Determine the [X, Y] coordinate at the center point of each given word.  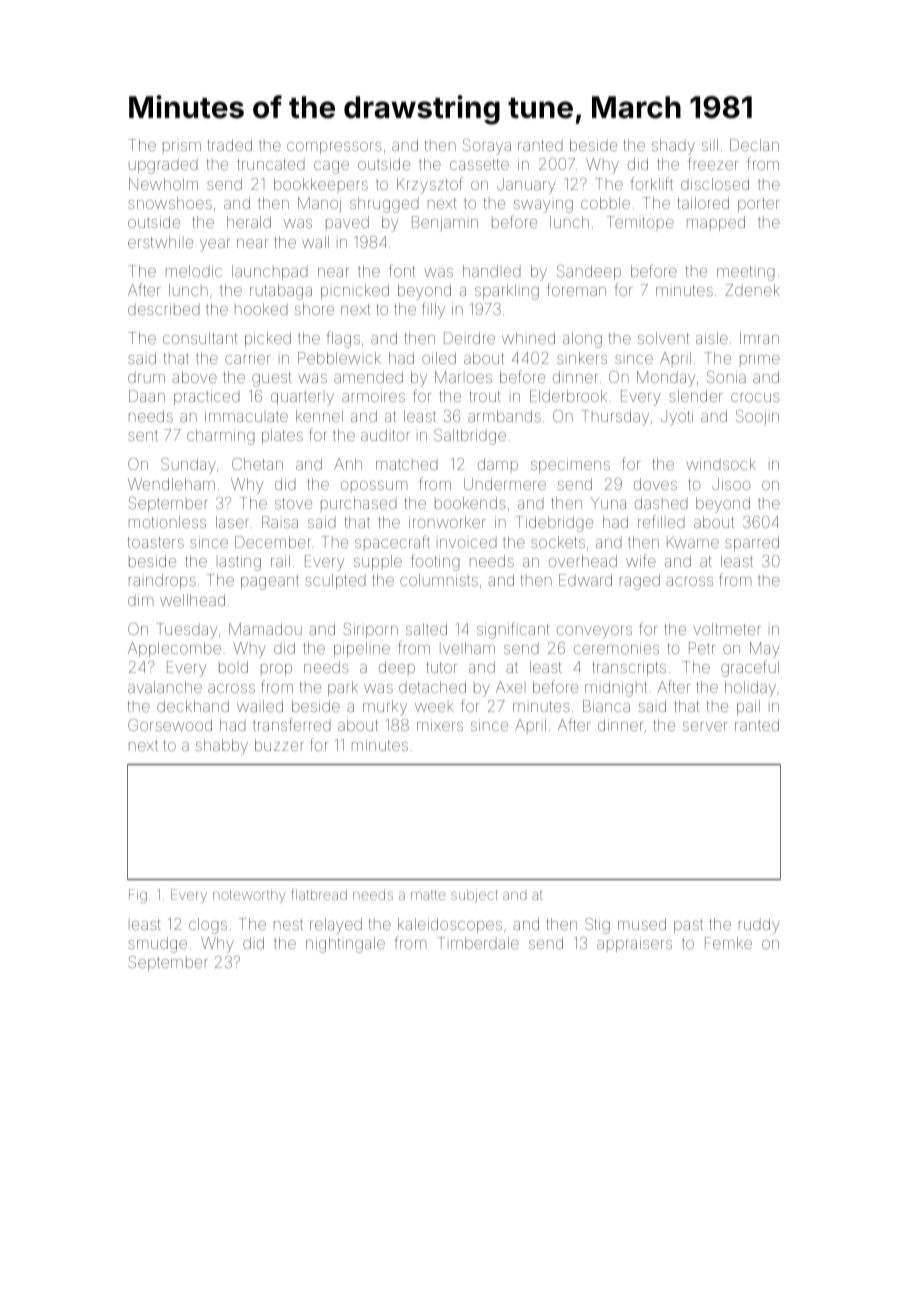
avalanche [165, 687]
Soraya [487, 147]
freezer [713, 163]
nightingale [345, 945]
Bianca [606, 706]
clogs [208, 926]
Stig [597, 926]
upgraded [163, 166]
